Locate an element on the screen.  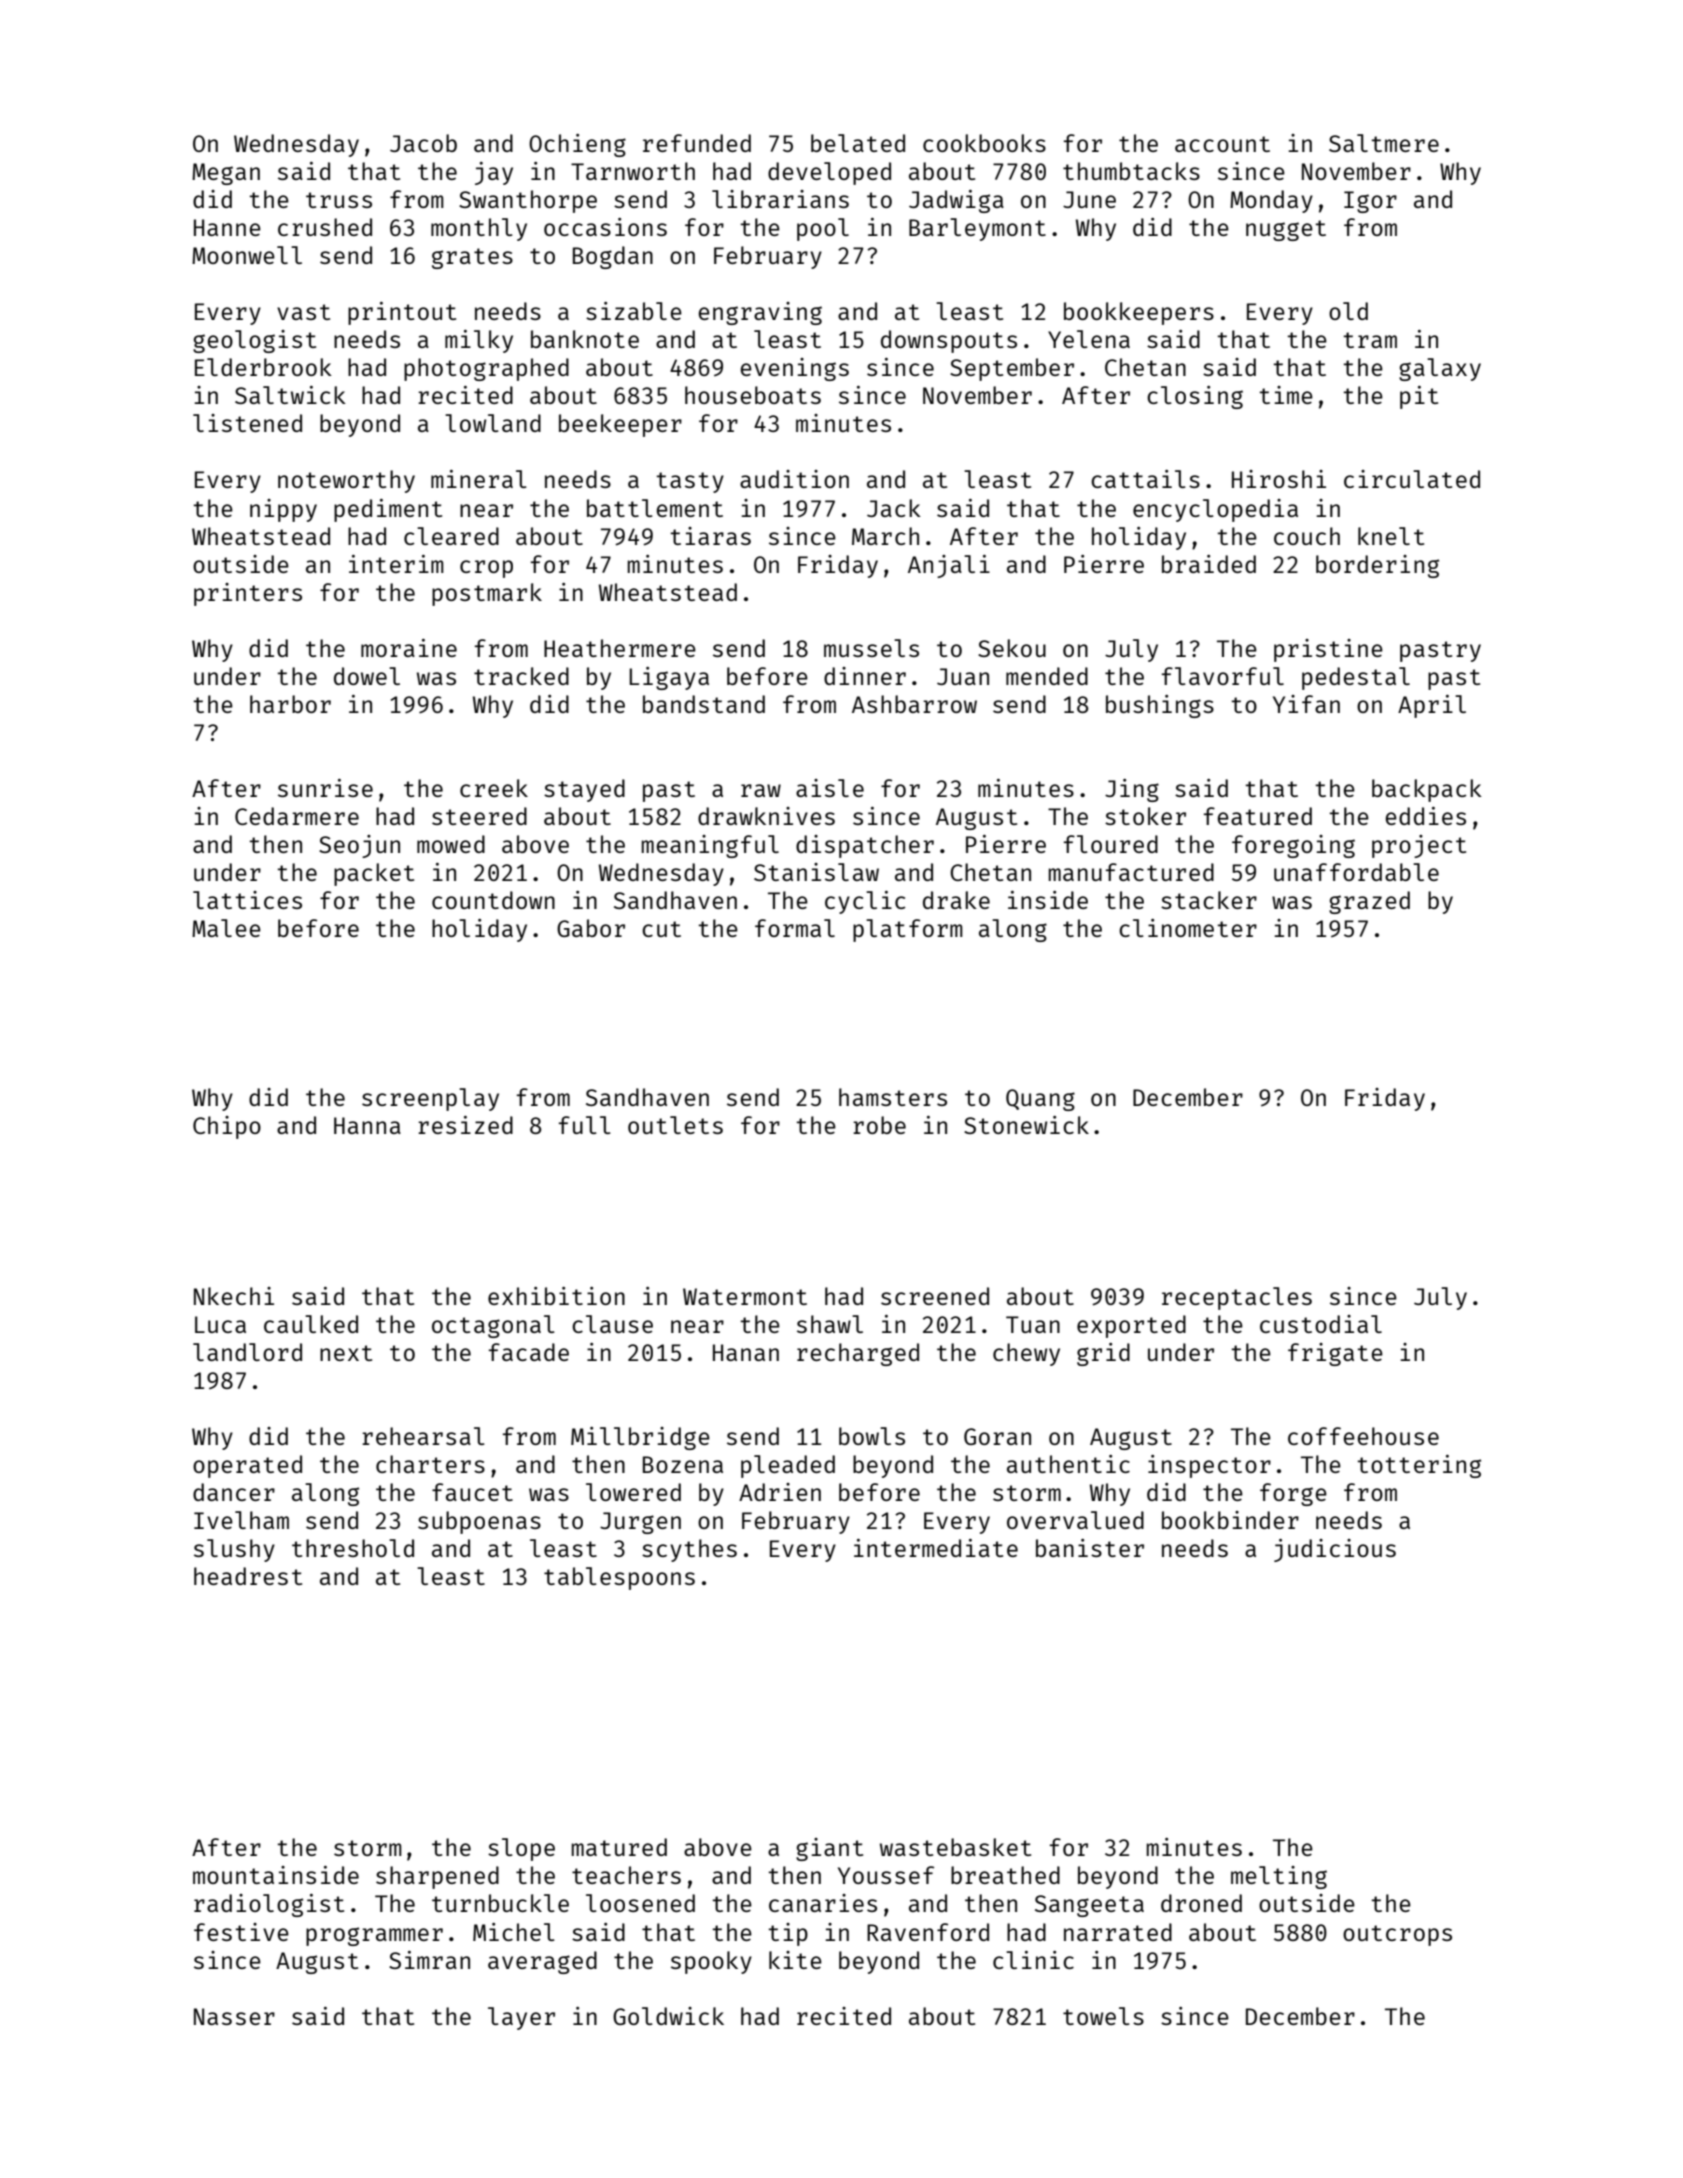
Megan is located at coordinates (226, 174).
